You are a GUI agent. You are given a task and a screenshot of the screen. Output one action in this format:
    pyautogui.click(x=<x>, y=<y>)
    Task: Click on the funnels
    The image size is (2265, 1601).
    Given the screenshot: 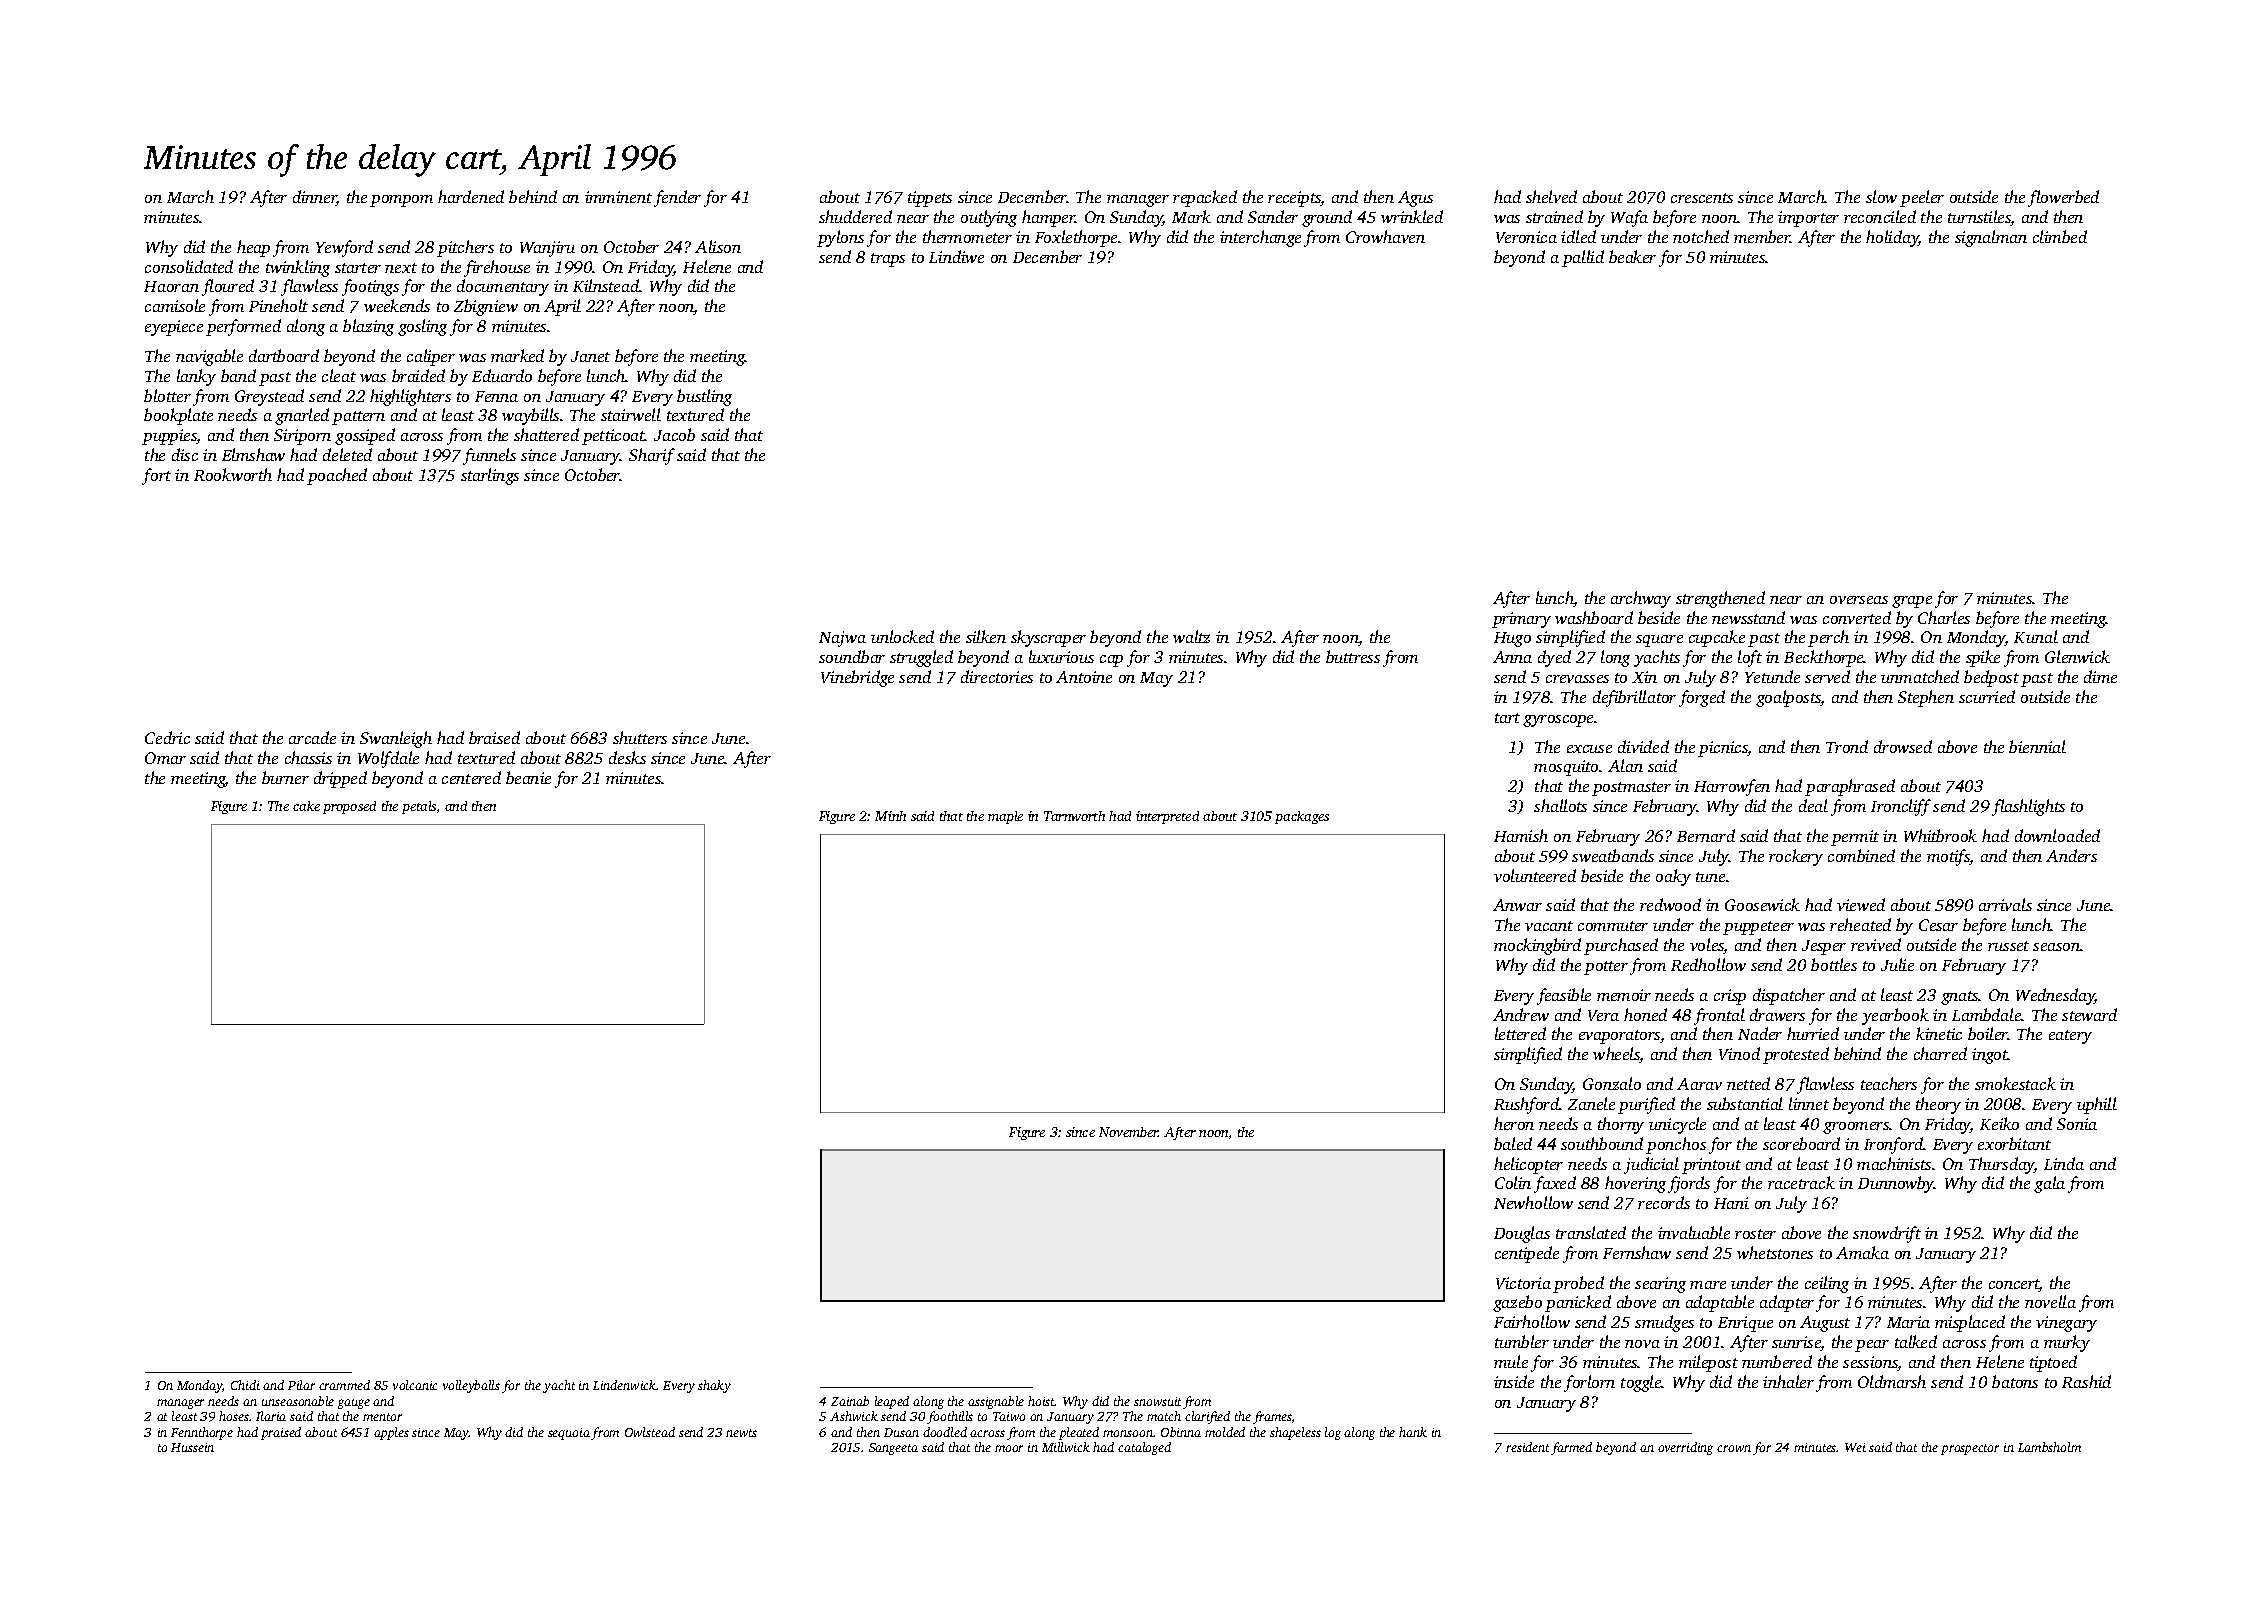 What is the action you would take?
    pyautogui.click(x=489, y=456)
